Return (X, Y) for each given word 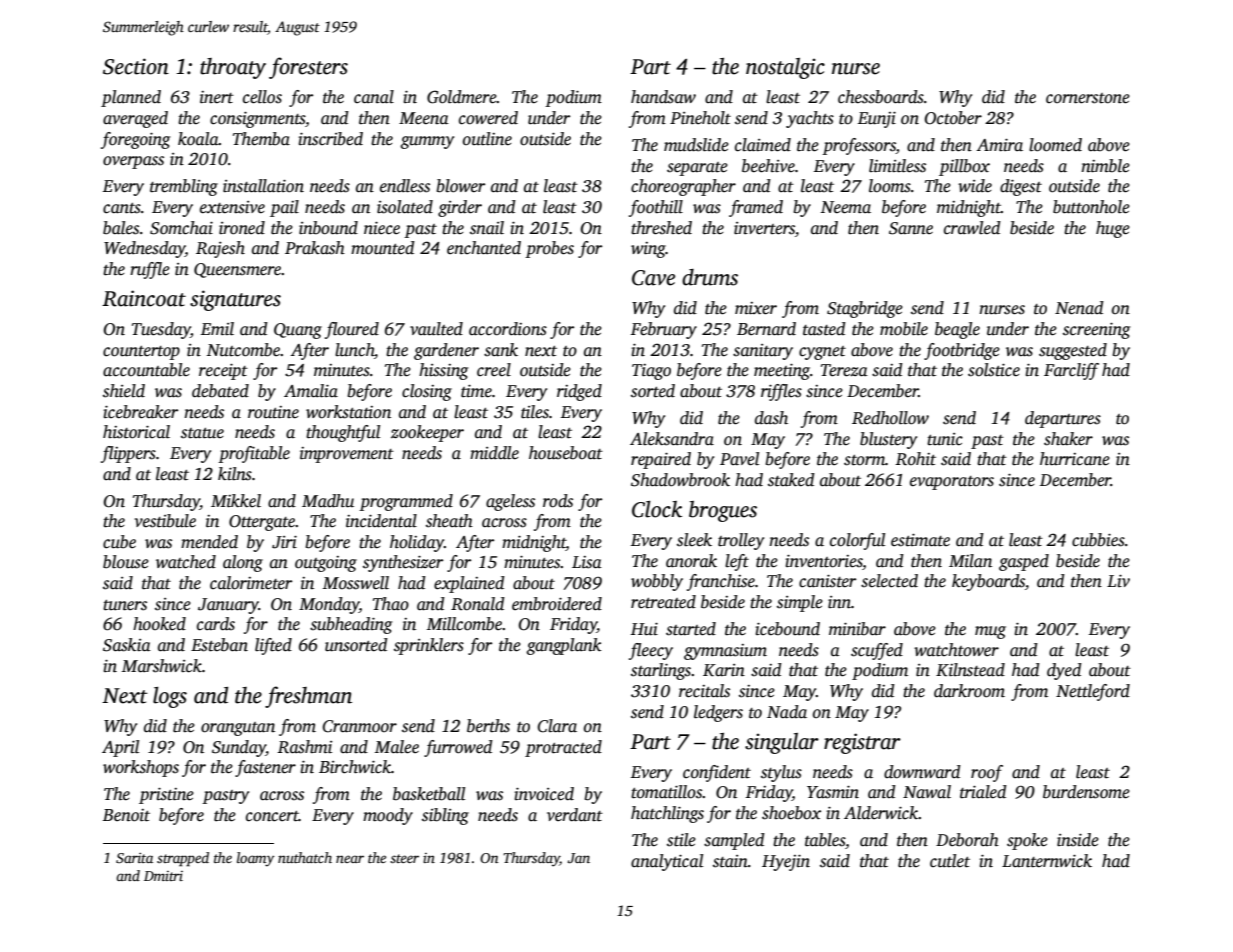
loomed (1055, 145)
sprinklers (429, 646)
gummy (427, 142)
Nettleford (1093, 692)
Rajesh (220, 249)
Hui (644, 629)
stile (681, 840)
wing (648, 250)
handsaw (663, 97)
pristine (166, 795)
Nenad (1079, 308)
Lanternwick (1047, 861)
